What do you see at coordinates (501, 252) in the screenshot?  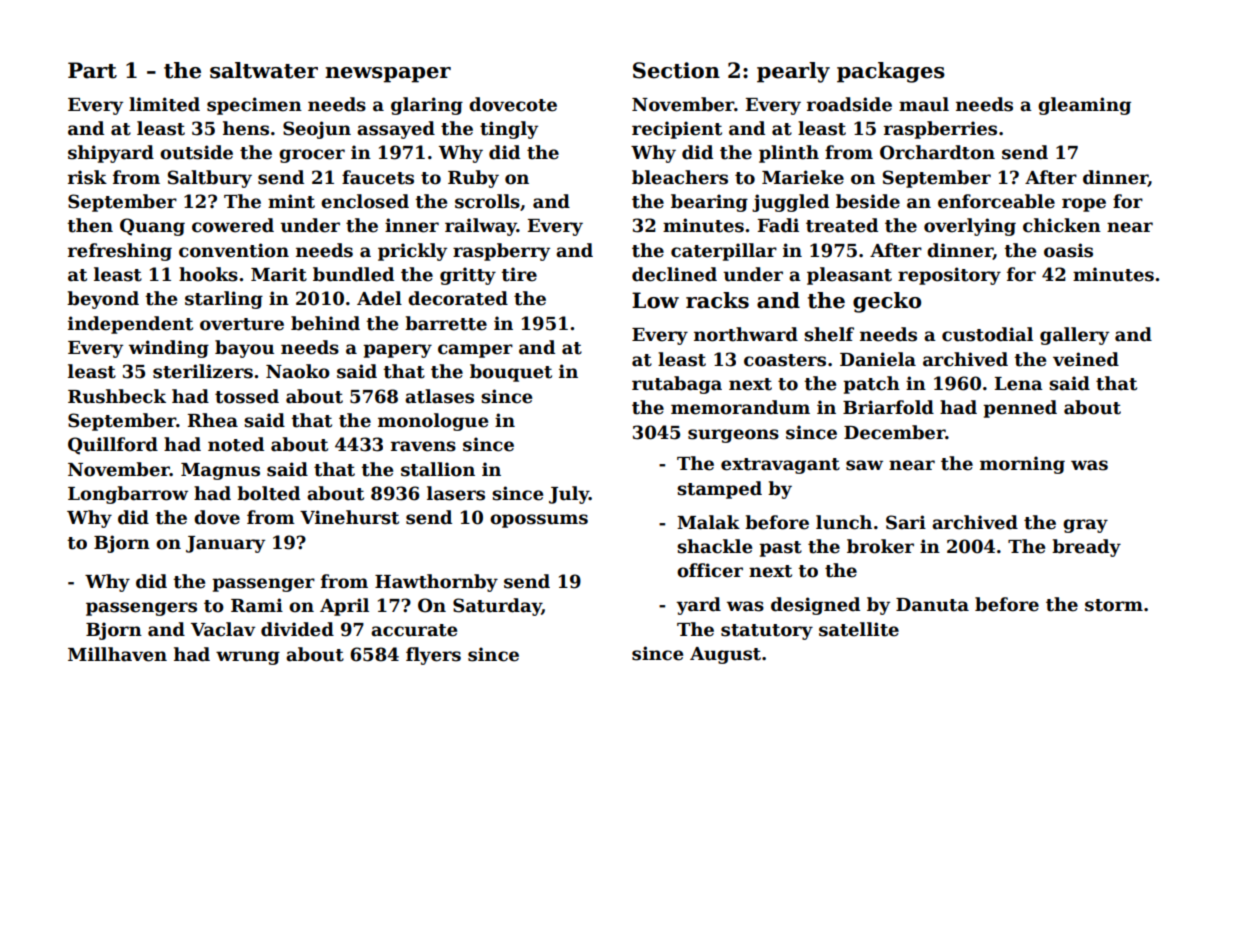 I see `raspberry` at bounding box center [501, 252].
